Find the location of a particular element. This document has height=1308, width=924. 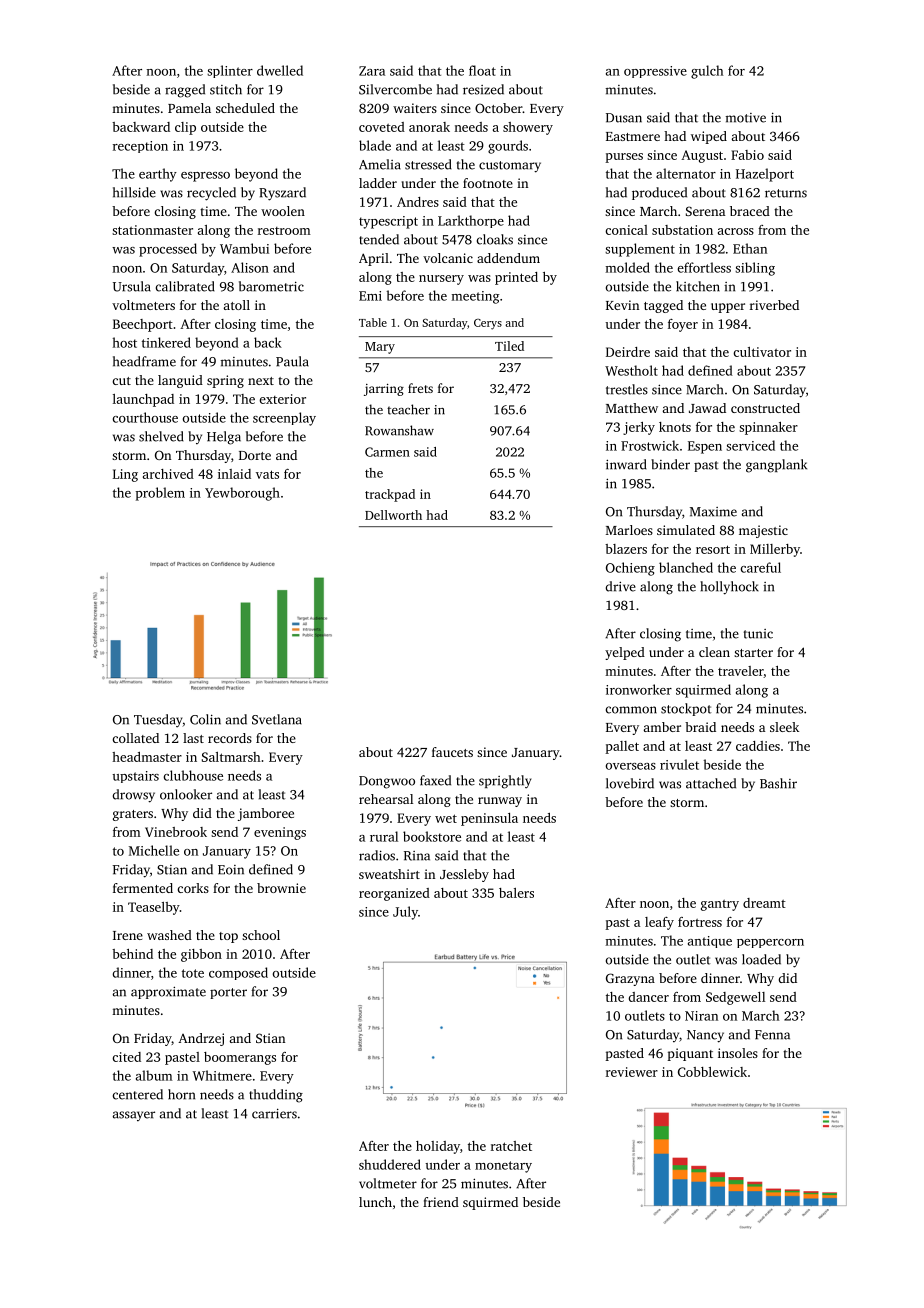

Serena is located at coordinates (705, 211).
